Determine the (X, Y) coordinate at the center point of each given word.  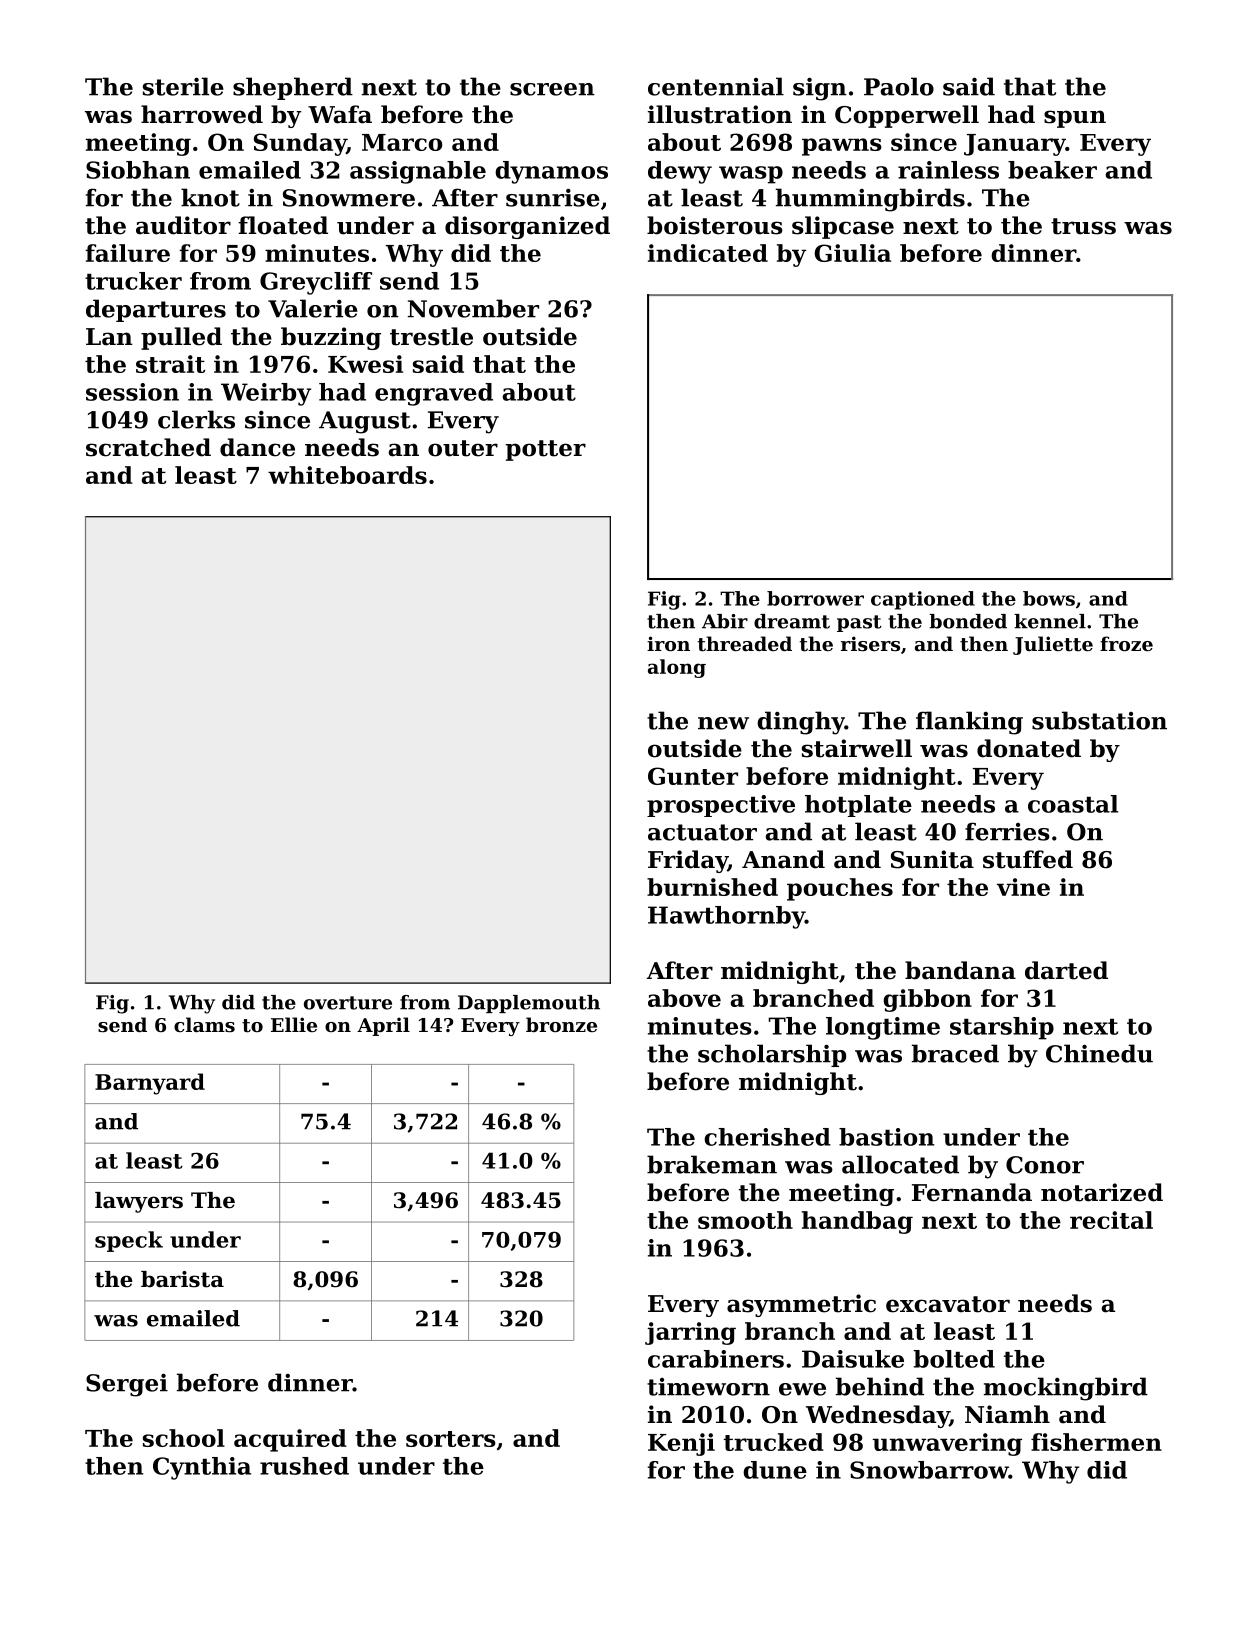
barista (182, 1279)
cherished (767, 1137)
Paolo (899, 86)
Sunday (300, 144)
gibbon (927, 1000)
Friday (688, 861)
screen (552, 89)
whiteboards (347, 475)
